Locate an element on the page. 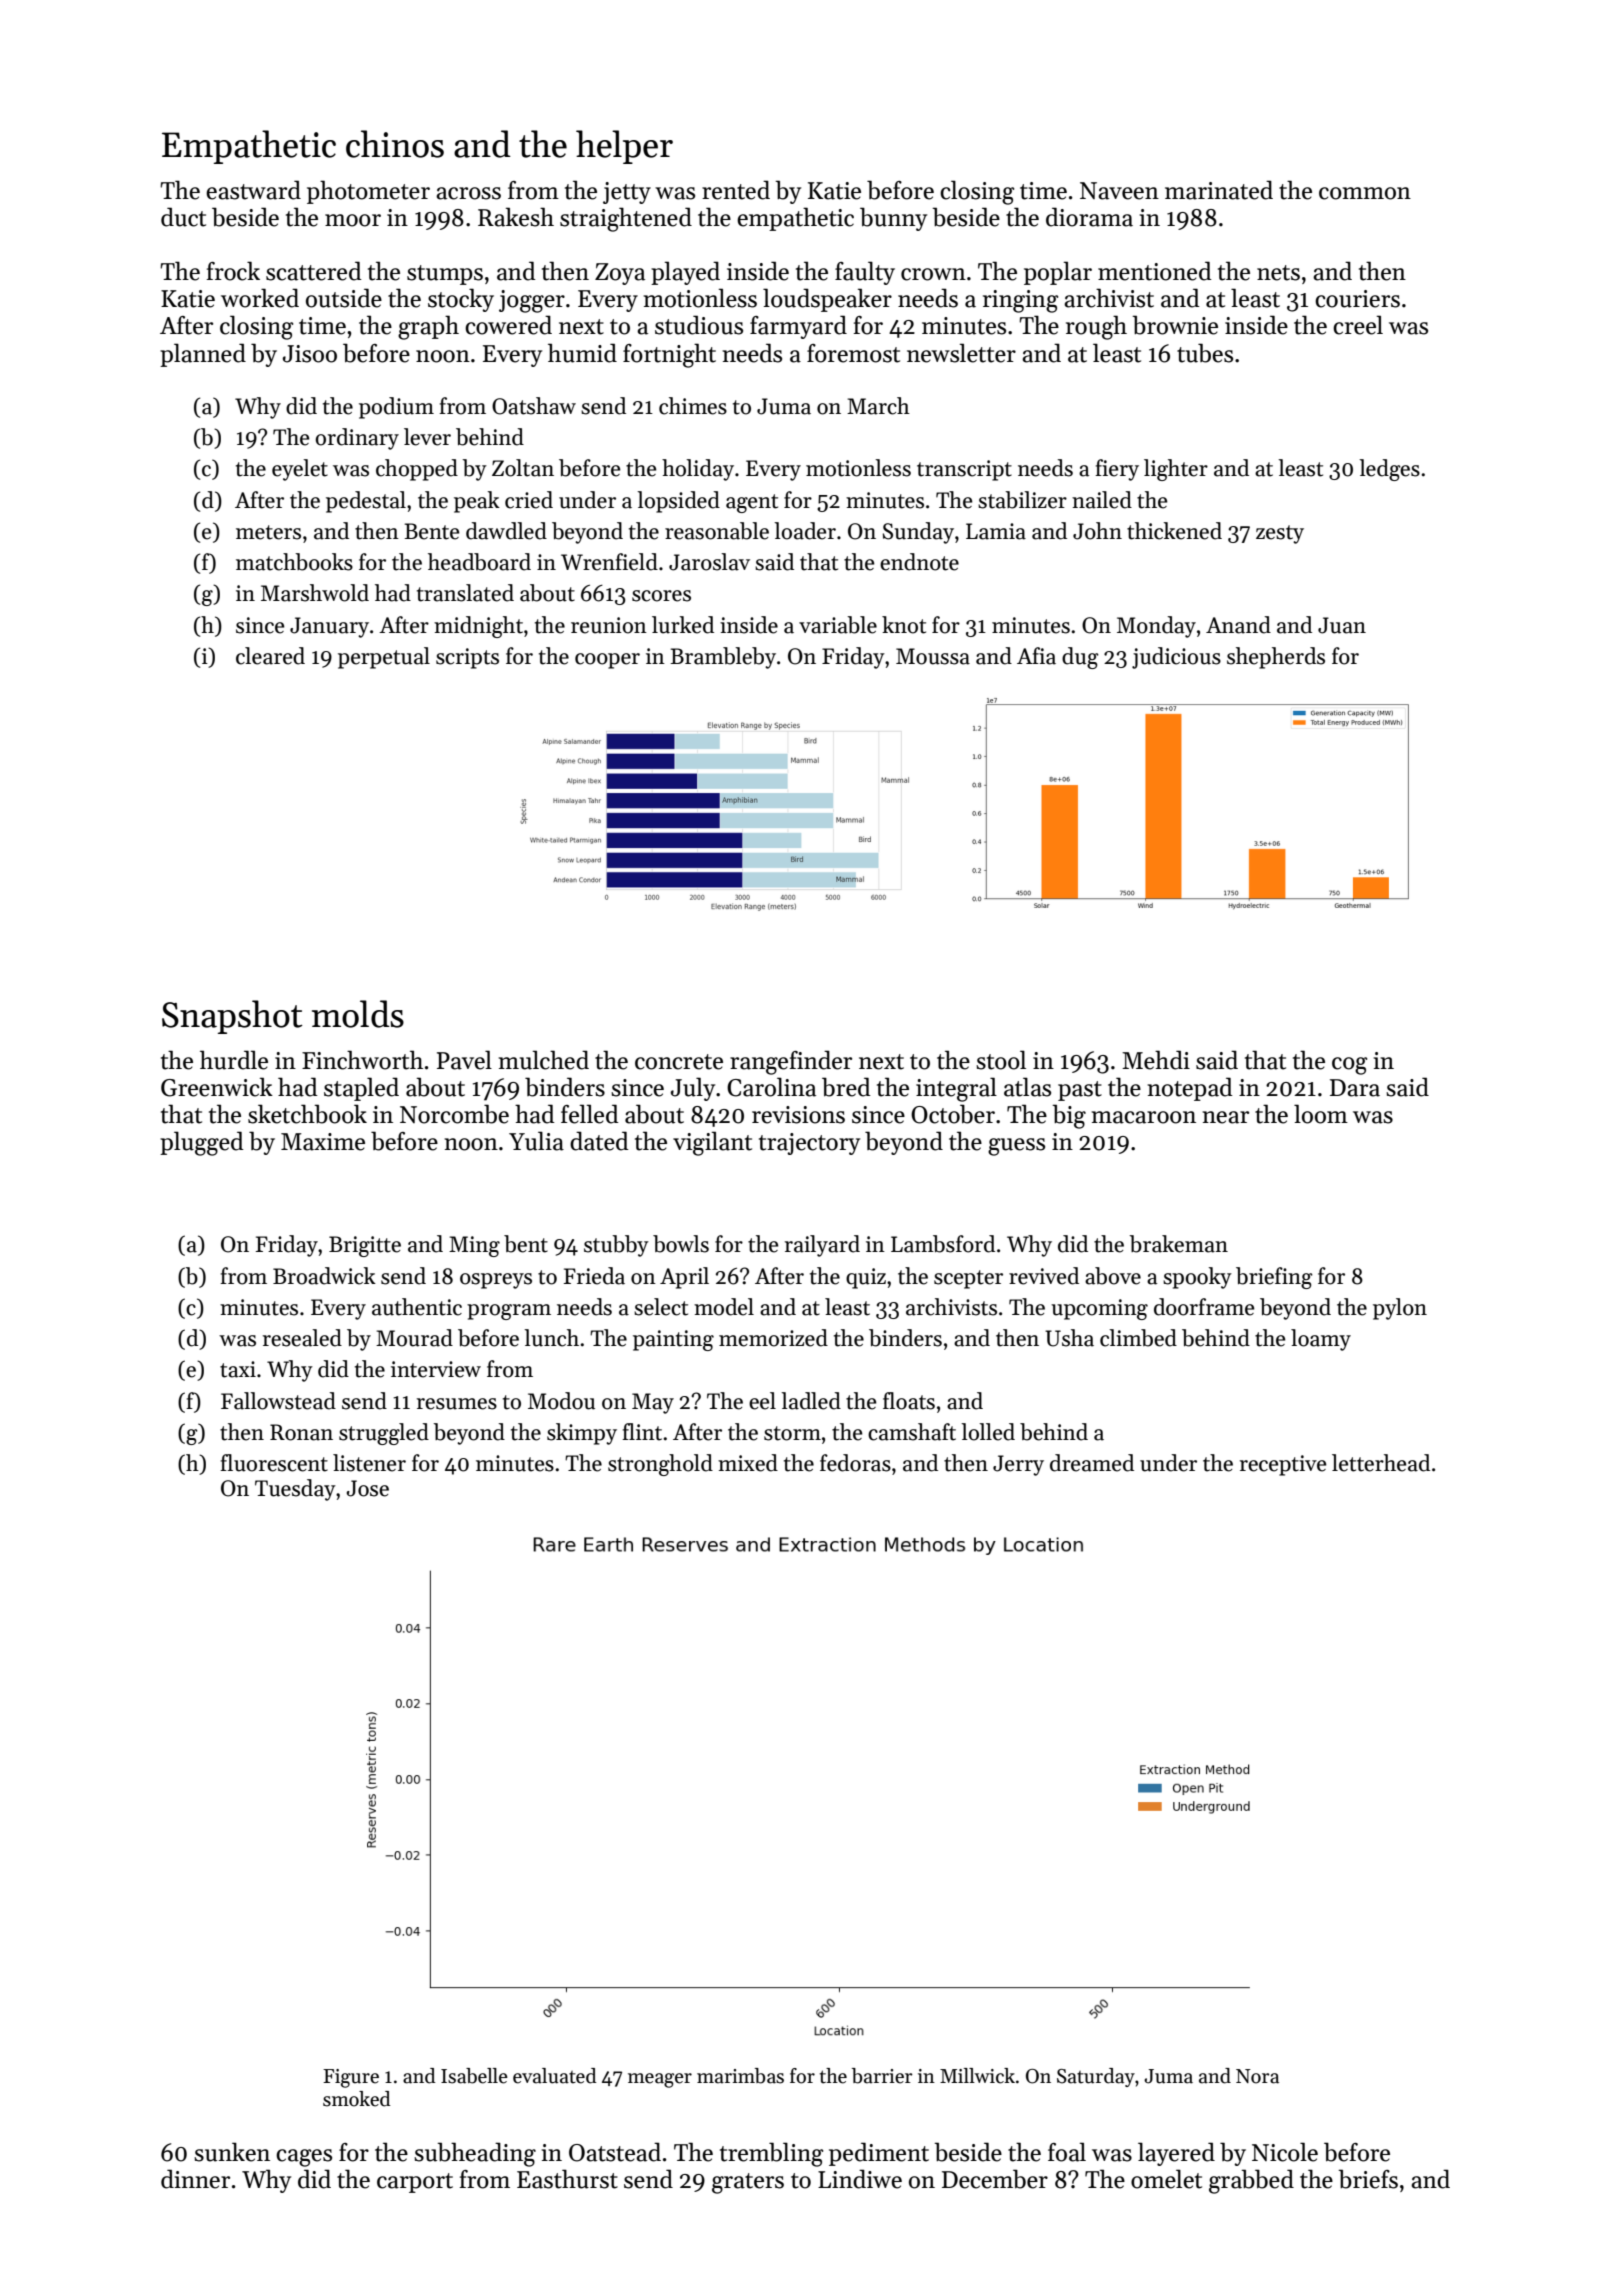  graters is located at coordinates (748, 2183).
